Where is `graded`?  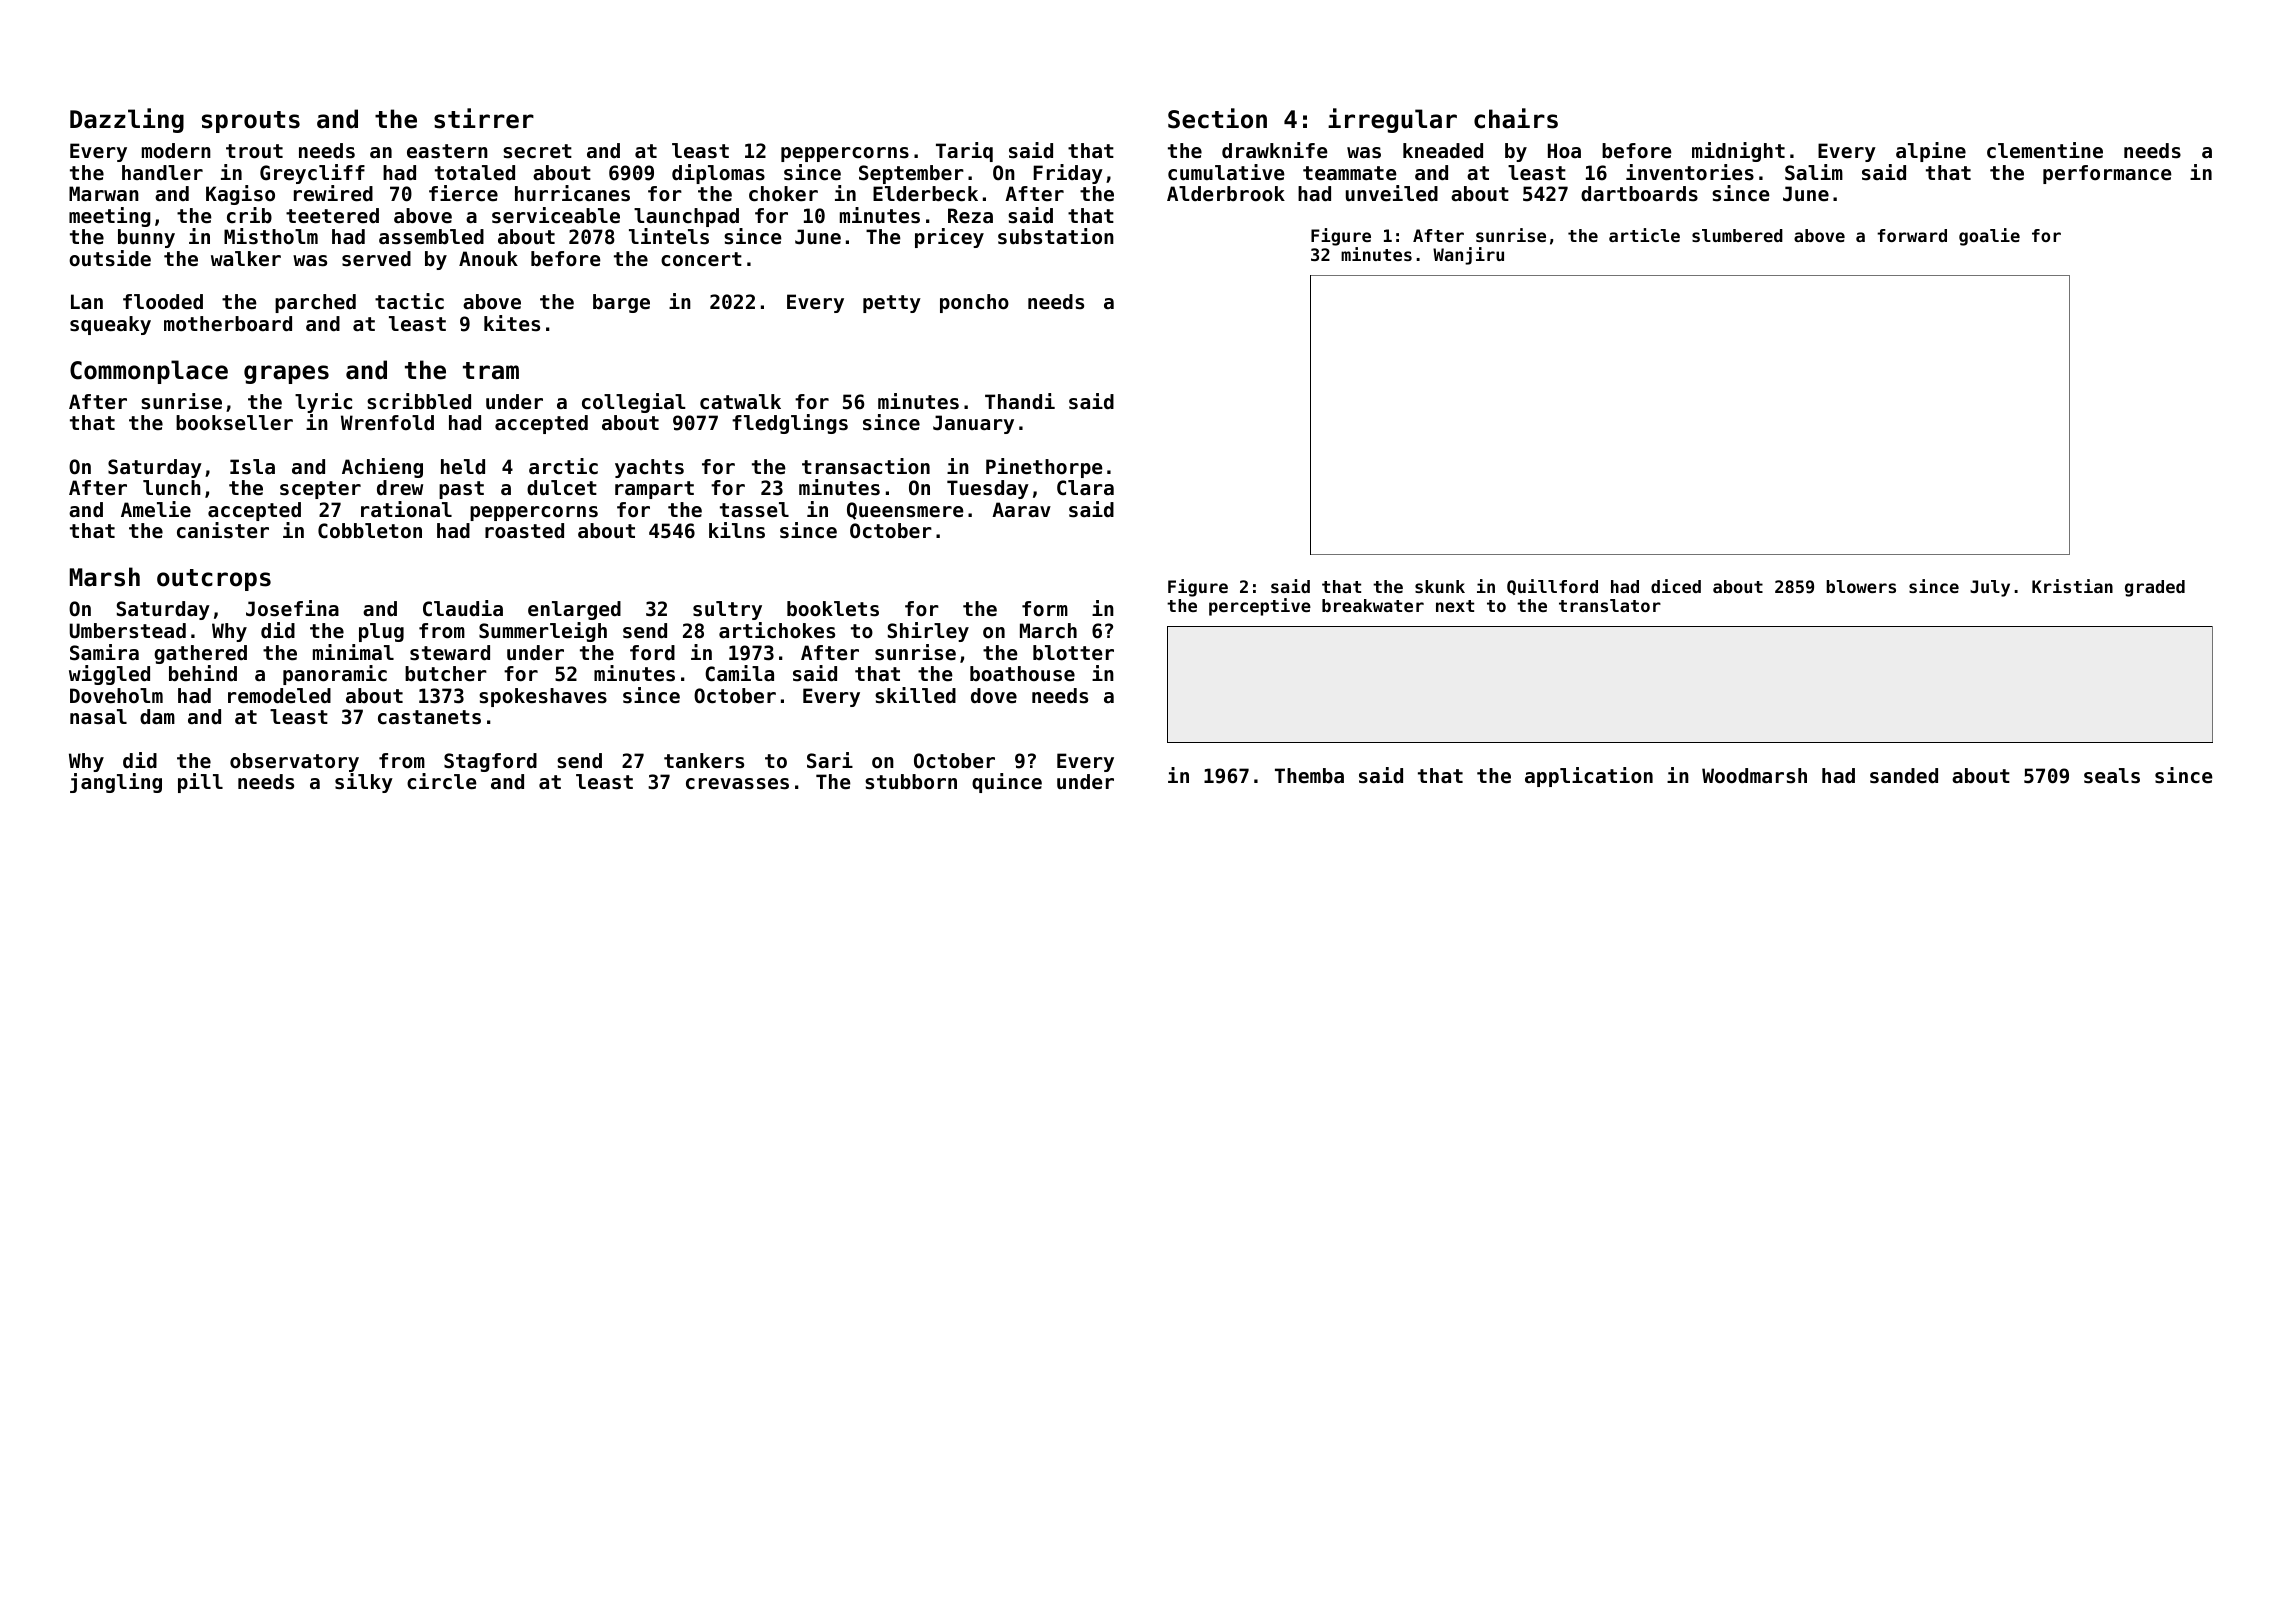
graded is located at coordinates (2155, 588).
